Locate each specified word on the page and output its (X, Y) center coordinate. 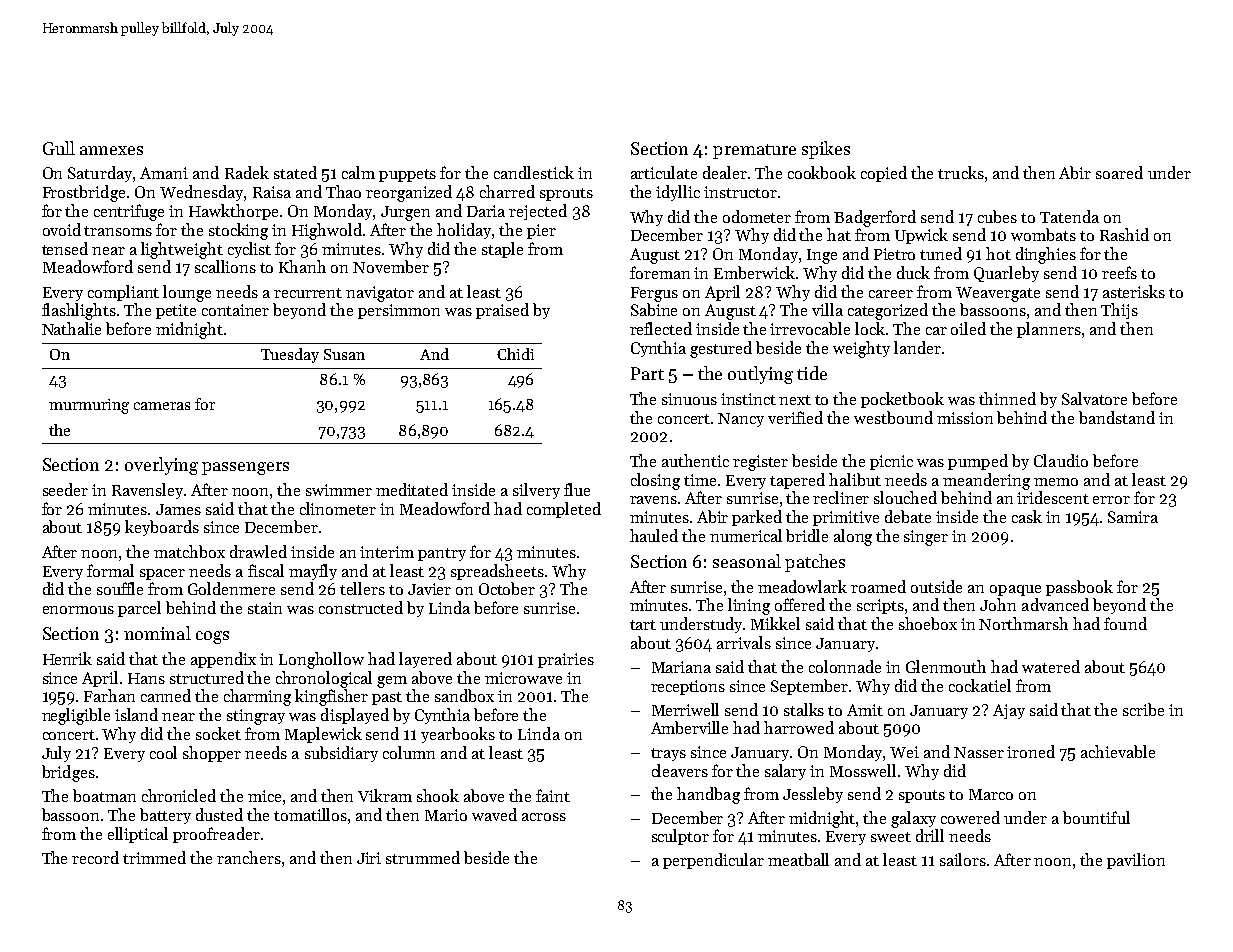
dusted (219, 814)
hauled (654, 535)
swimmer (339, 490)
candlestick (534, 172)
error (1111, 500)
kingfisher (331, 697)
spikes (826, 150)
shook (438, 795)
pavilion (1136, 861)
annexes (111, 150)
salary (785, 772)
